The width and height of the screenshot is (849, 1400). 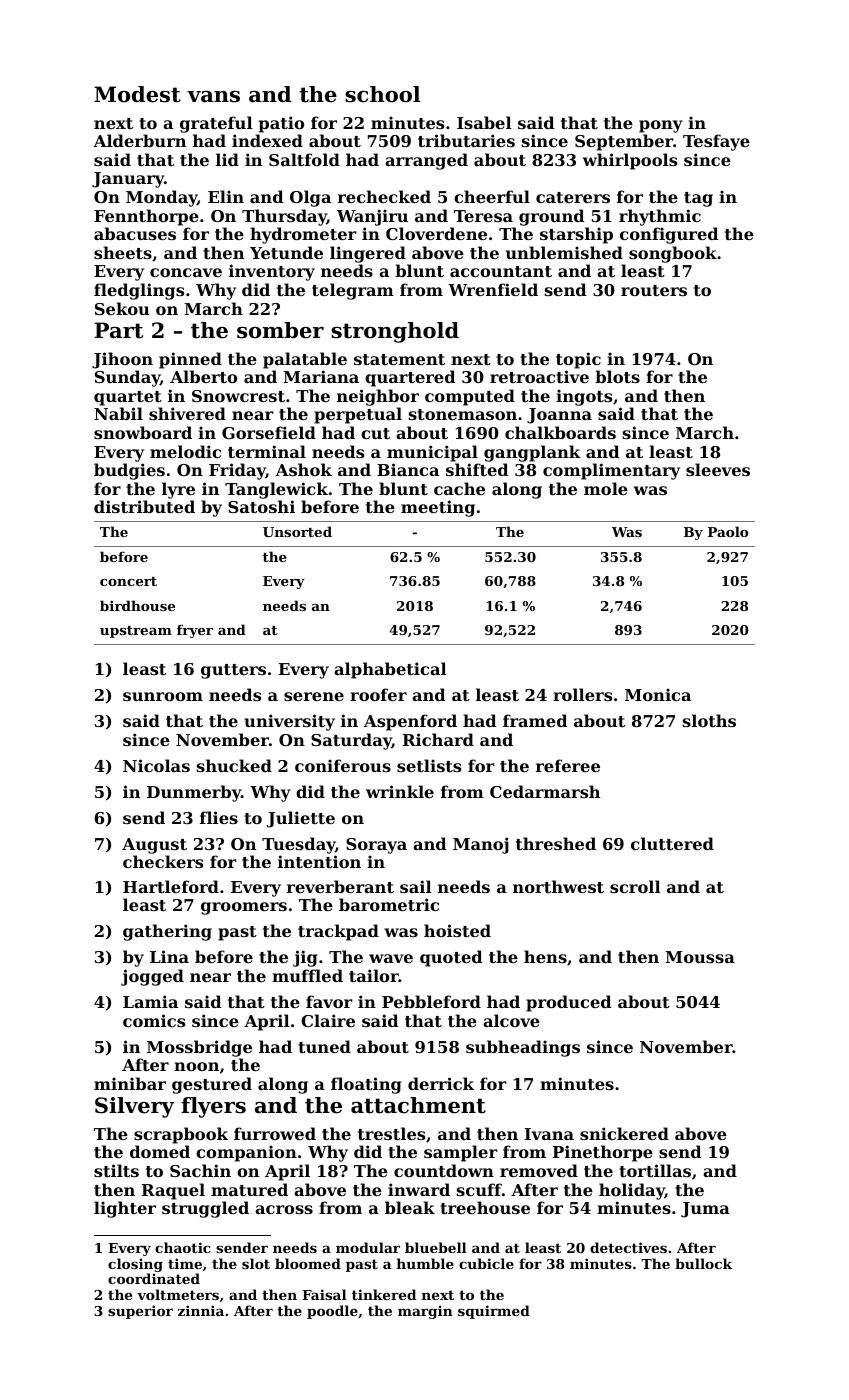 What do you see at coordinates (130, 1083) in the screenshot?
I see `minibar` at bounding box center [130, 1083].
